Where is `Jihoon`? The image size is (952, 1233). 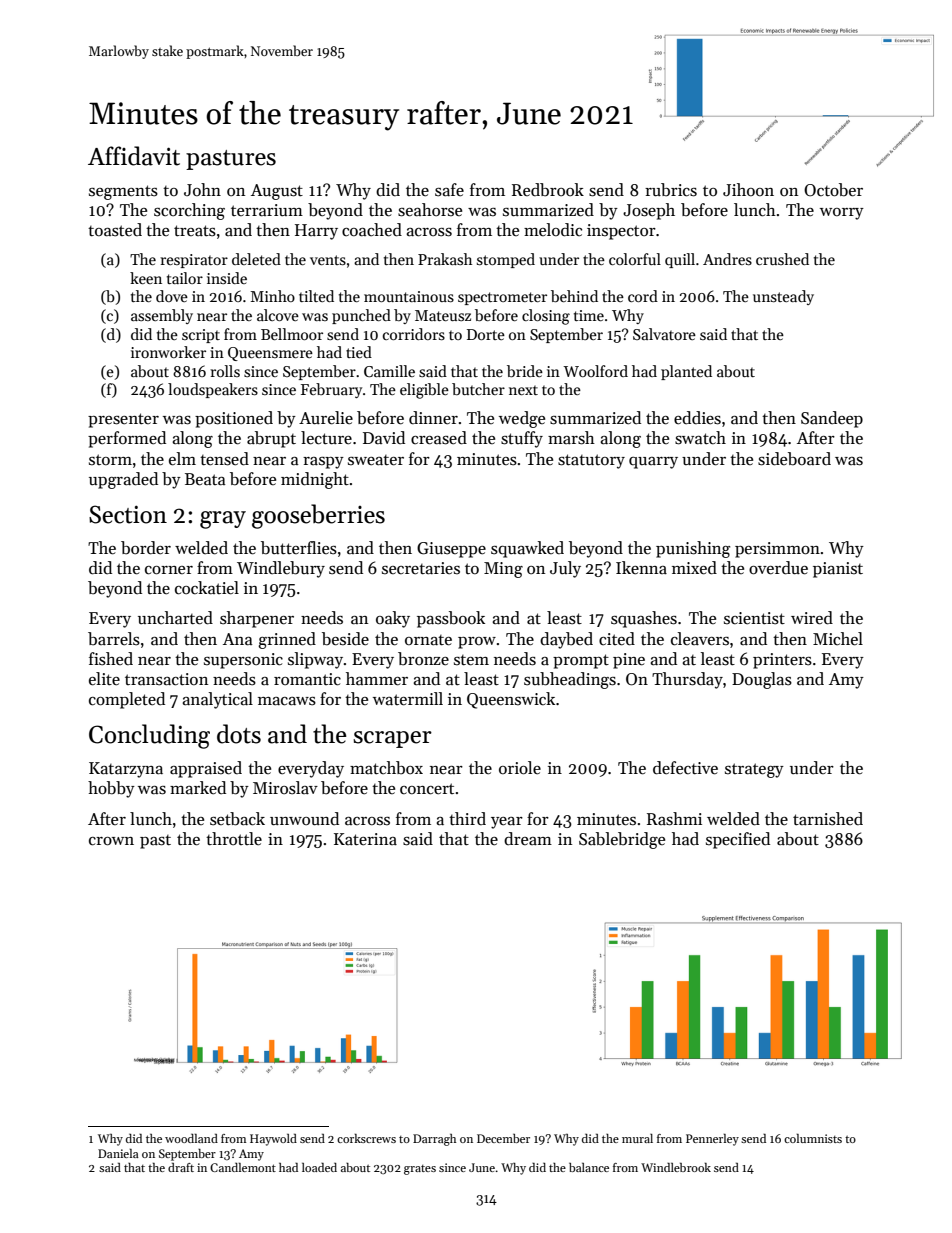
Jihoon is located at coordinates (748, 189).
